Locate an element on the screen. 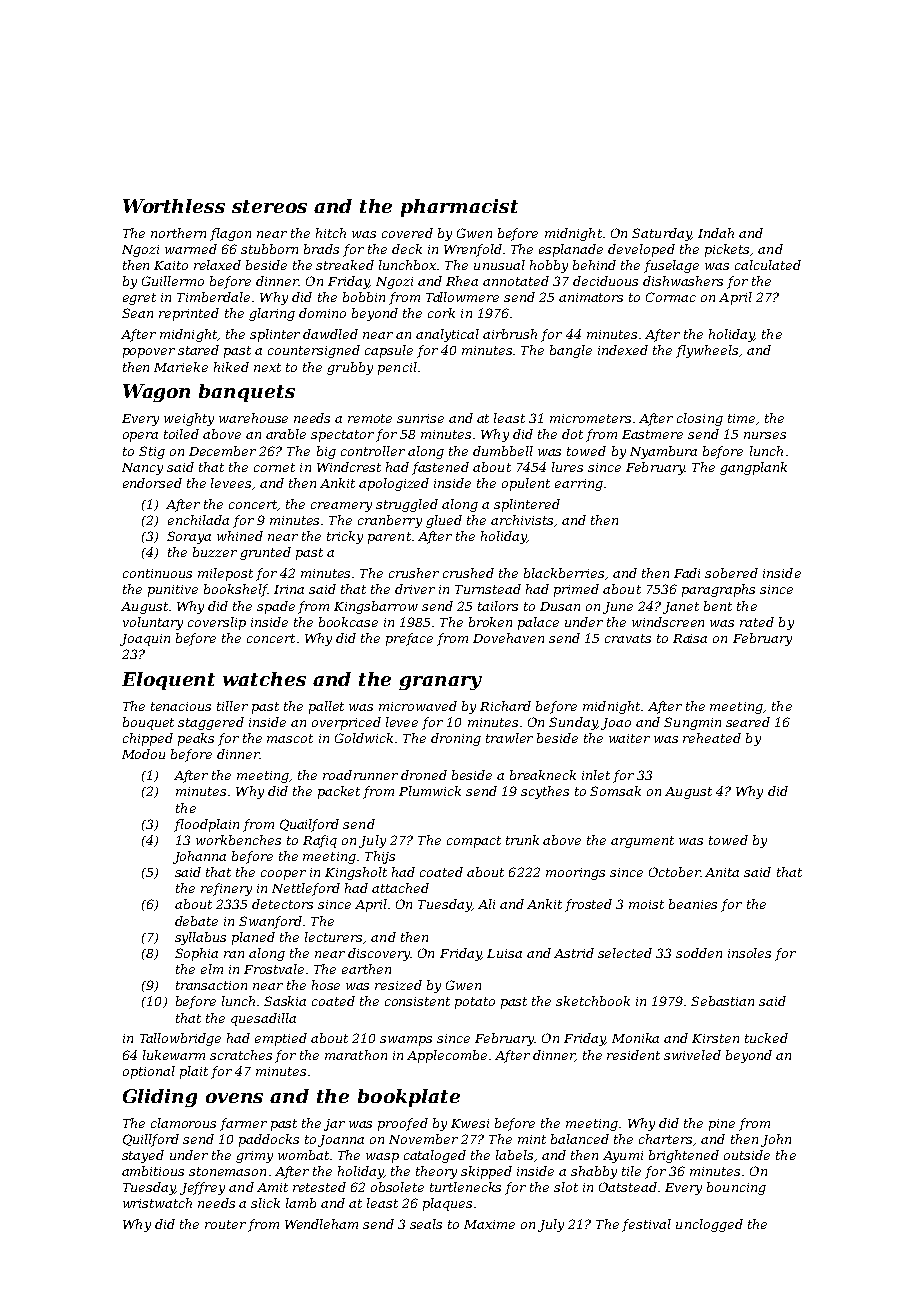 This screenshot has width=924, height=1308. reprinted is located at coordinates (189, 314).
